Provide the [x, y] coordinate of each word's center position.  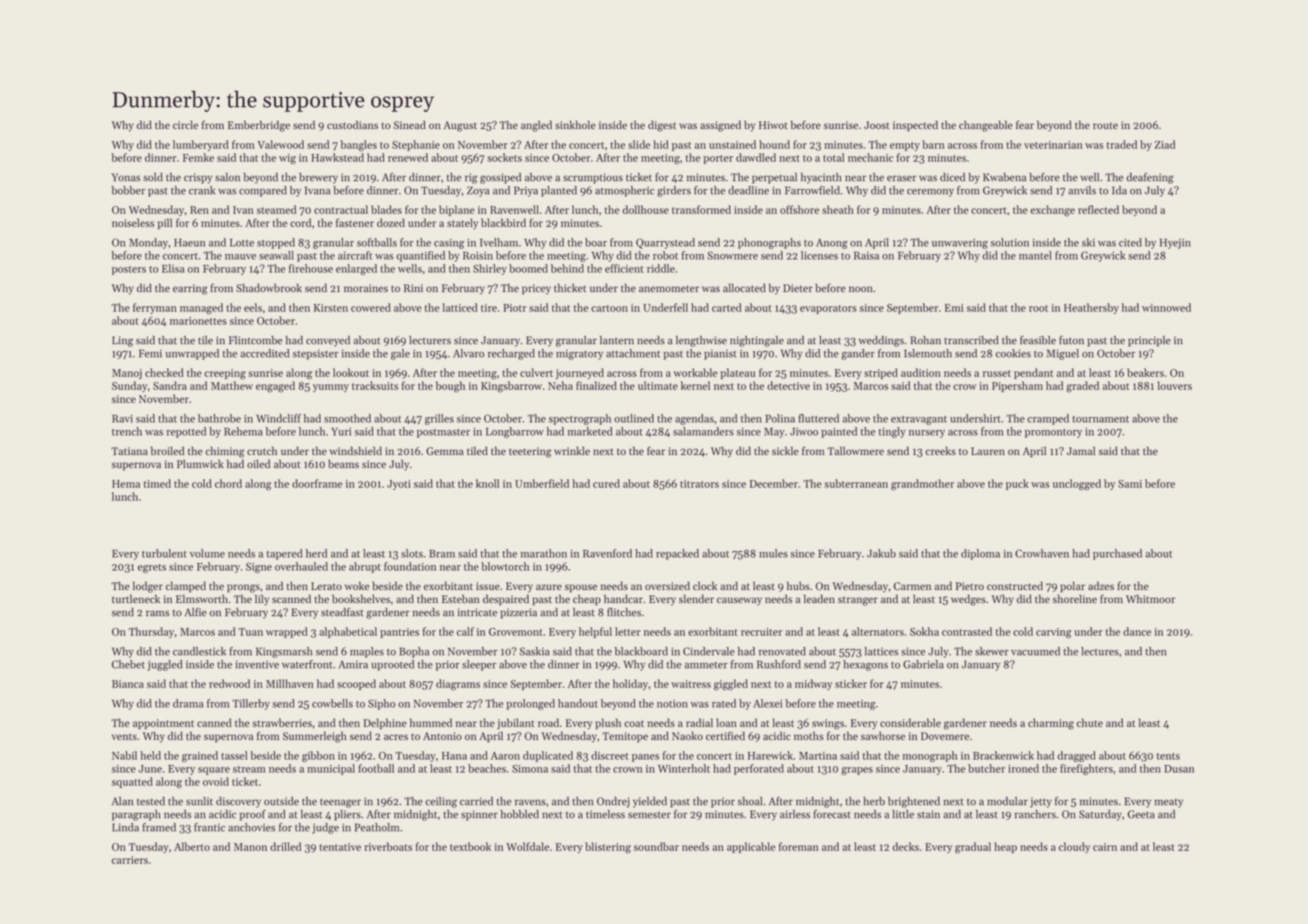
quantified [420, 256]
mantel [1035, 255]
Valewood [280, 144]
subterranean [856, 483]
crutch [262, 450]
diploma [980, 554]
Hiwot [773, 125]
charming [1051, 724]
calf [465, 631]
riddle [661, 268]
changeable [986, 126]
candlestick [199, 651]
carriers [130, 860]
